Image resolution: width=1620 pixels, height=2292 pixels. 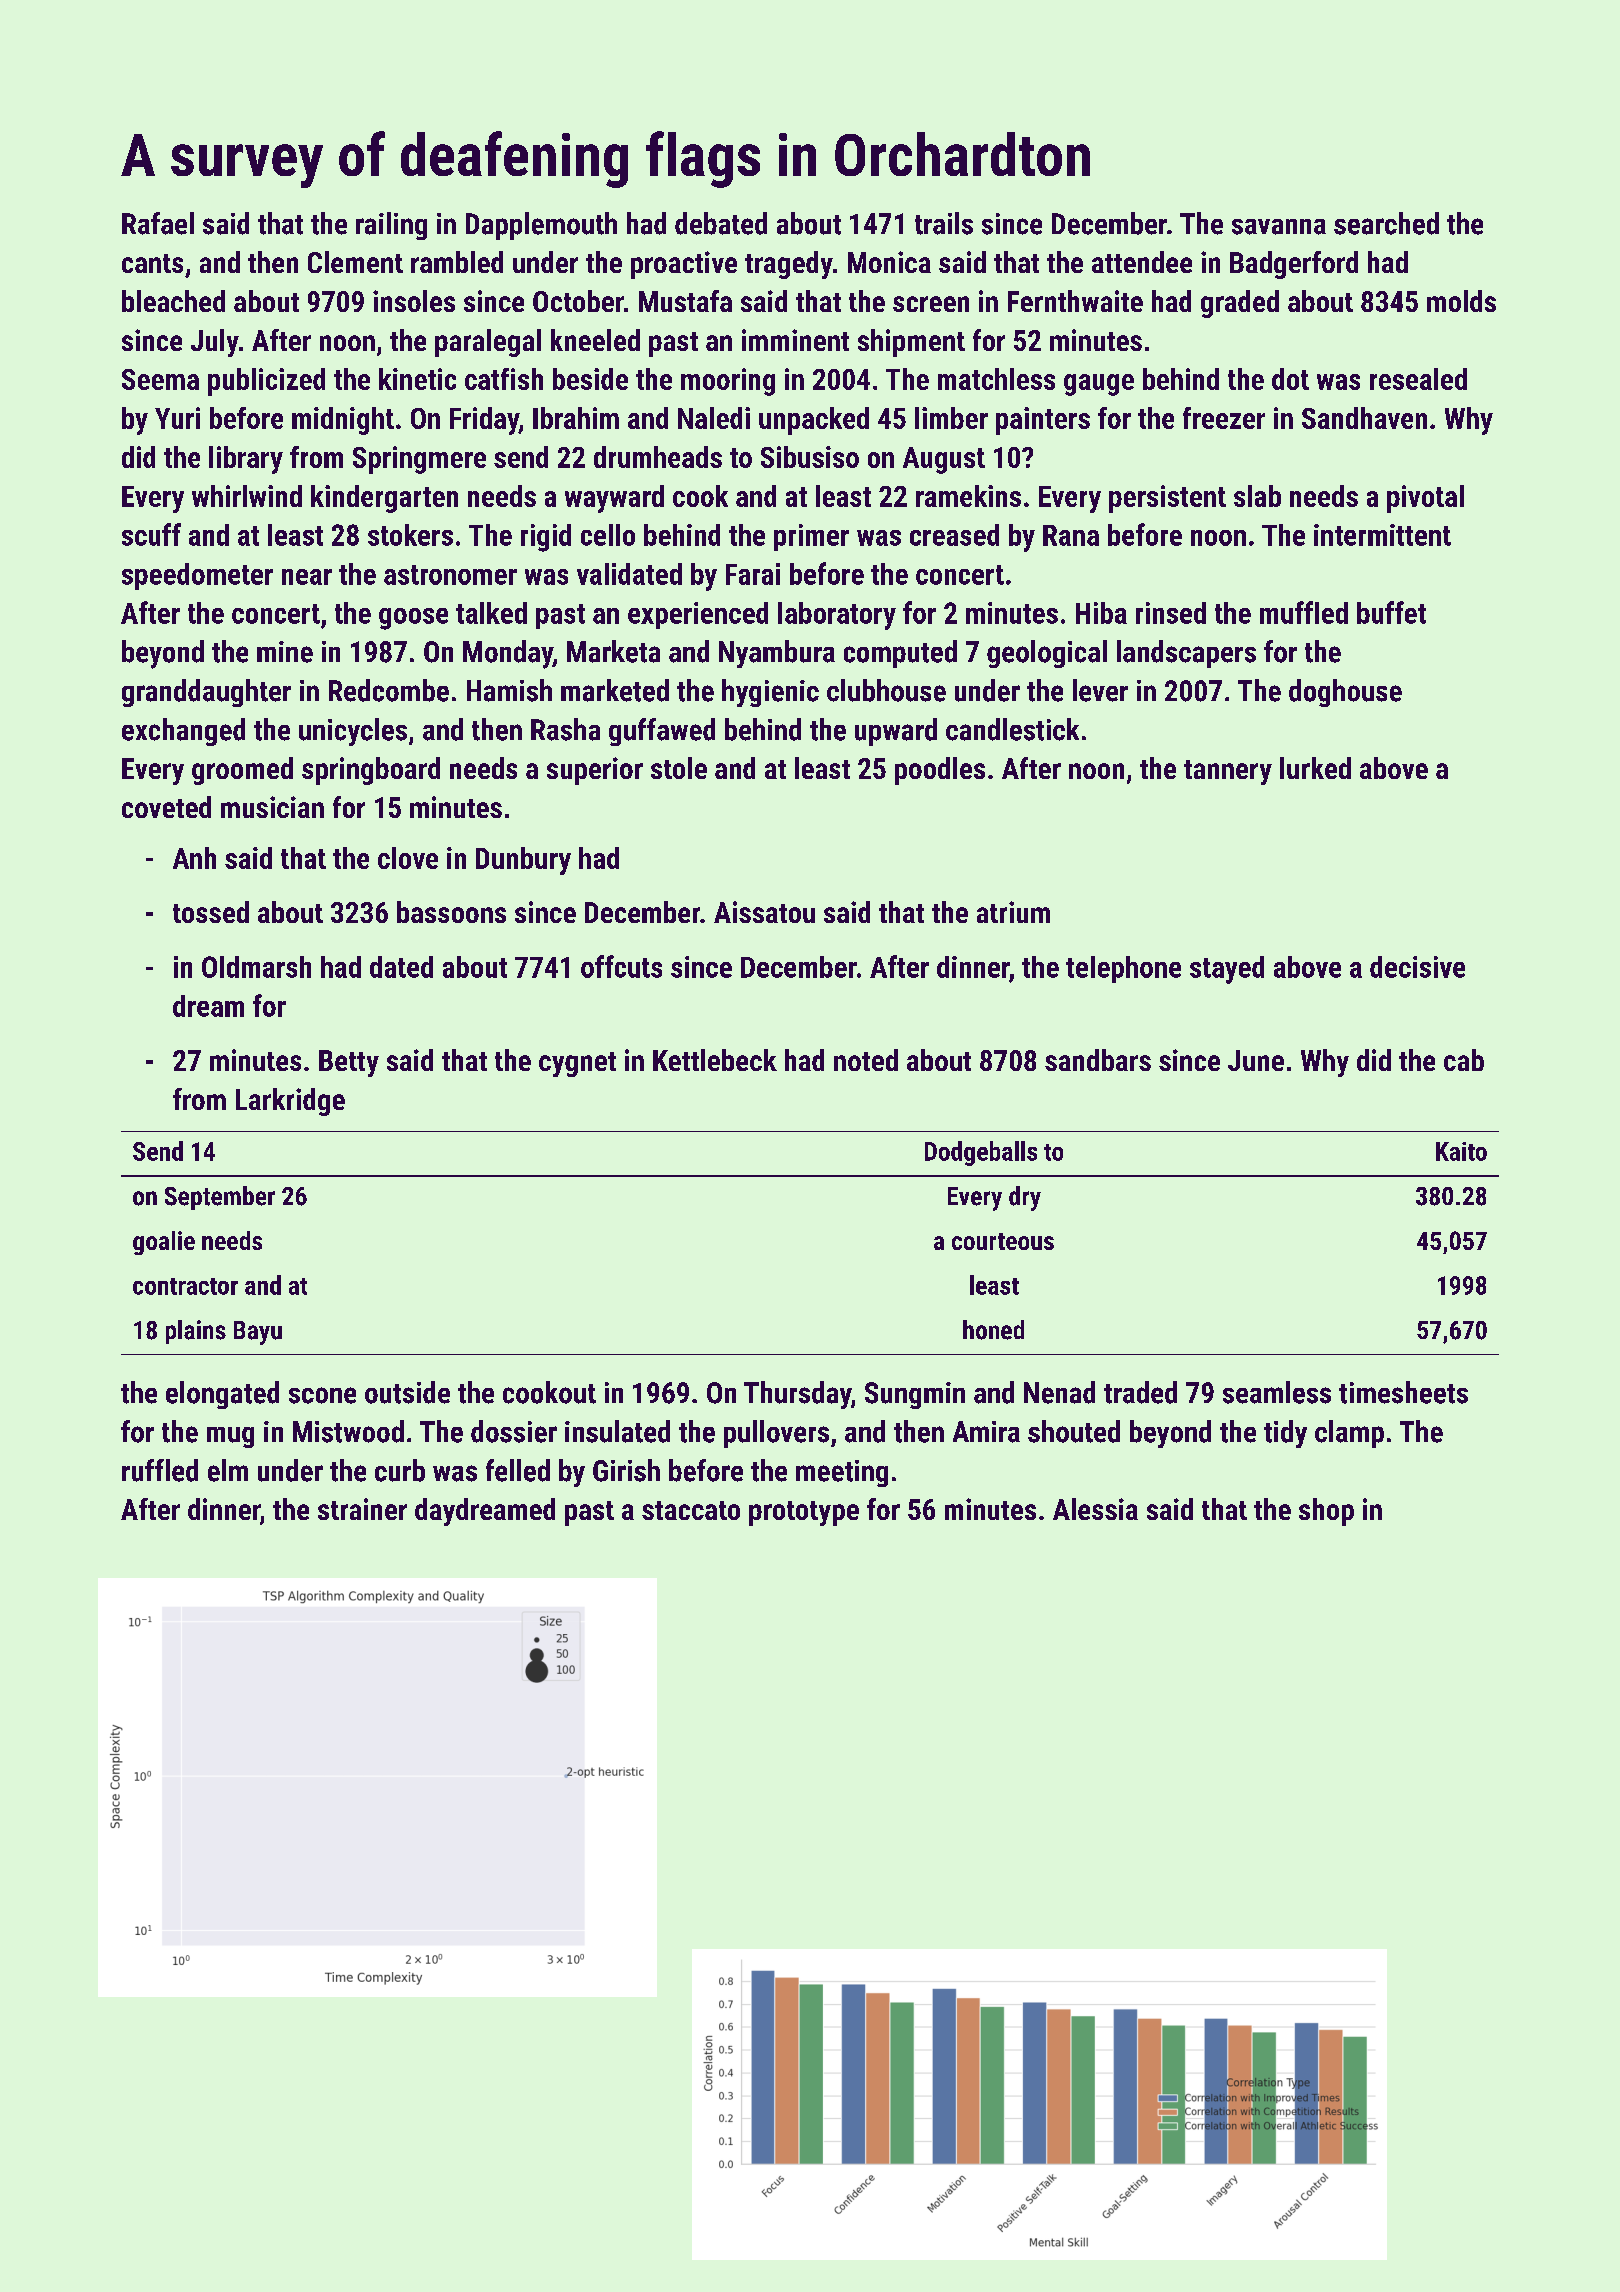 I want to click on dot, so click(x=1290, y=379).
